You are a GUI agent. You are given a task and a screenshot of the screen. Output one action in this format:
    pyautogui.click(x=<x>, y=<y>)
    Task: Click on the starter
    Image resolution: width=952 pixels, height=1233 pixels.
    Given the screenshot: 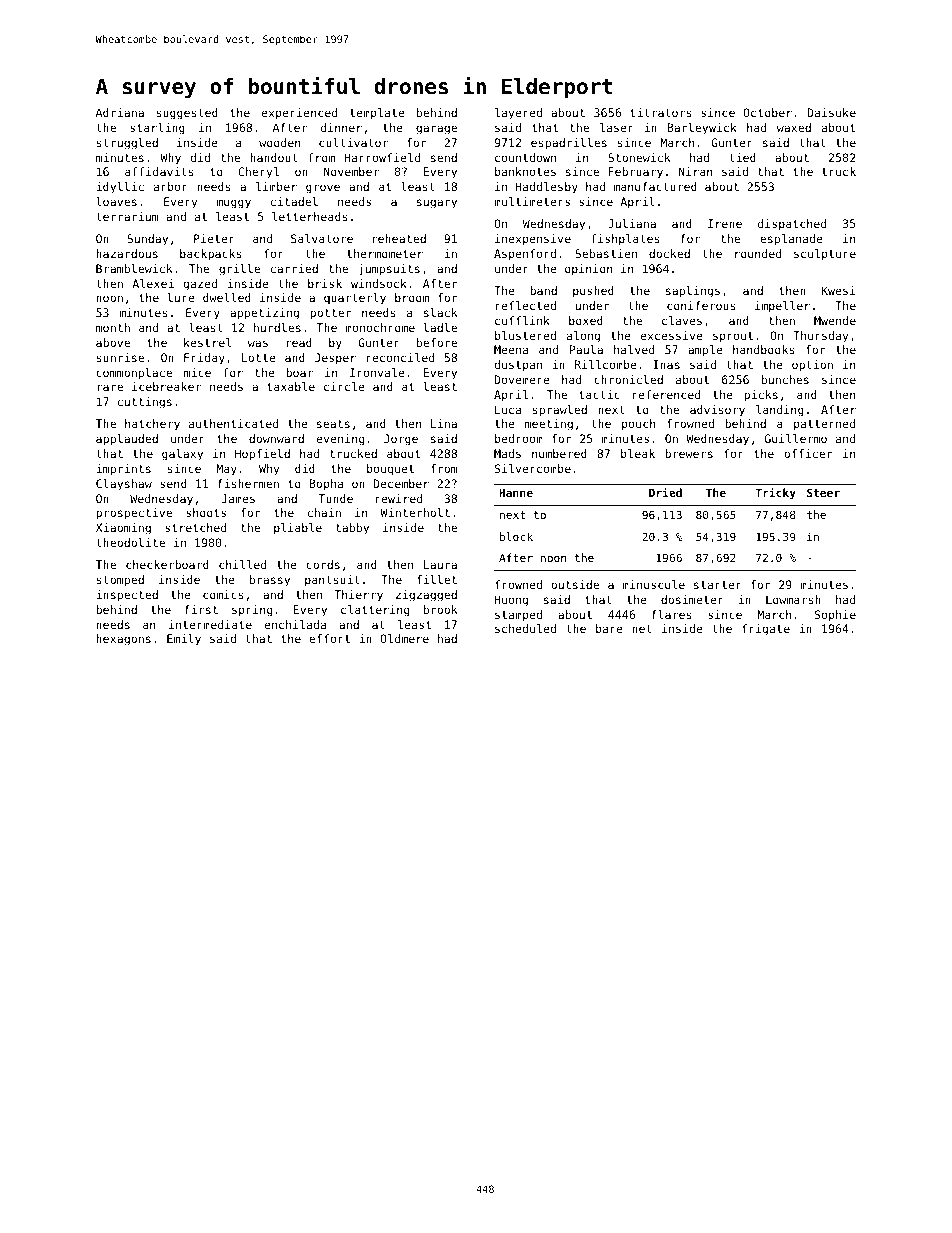 What is the action you would take?
    pyautogui.click(x=718, y=585)
